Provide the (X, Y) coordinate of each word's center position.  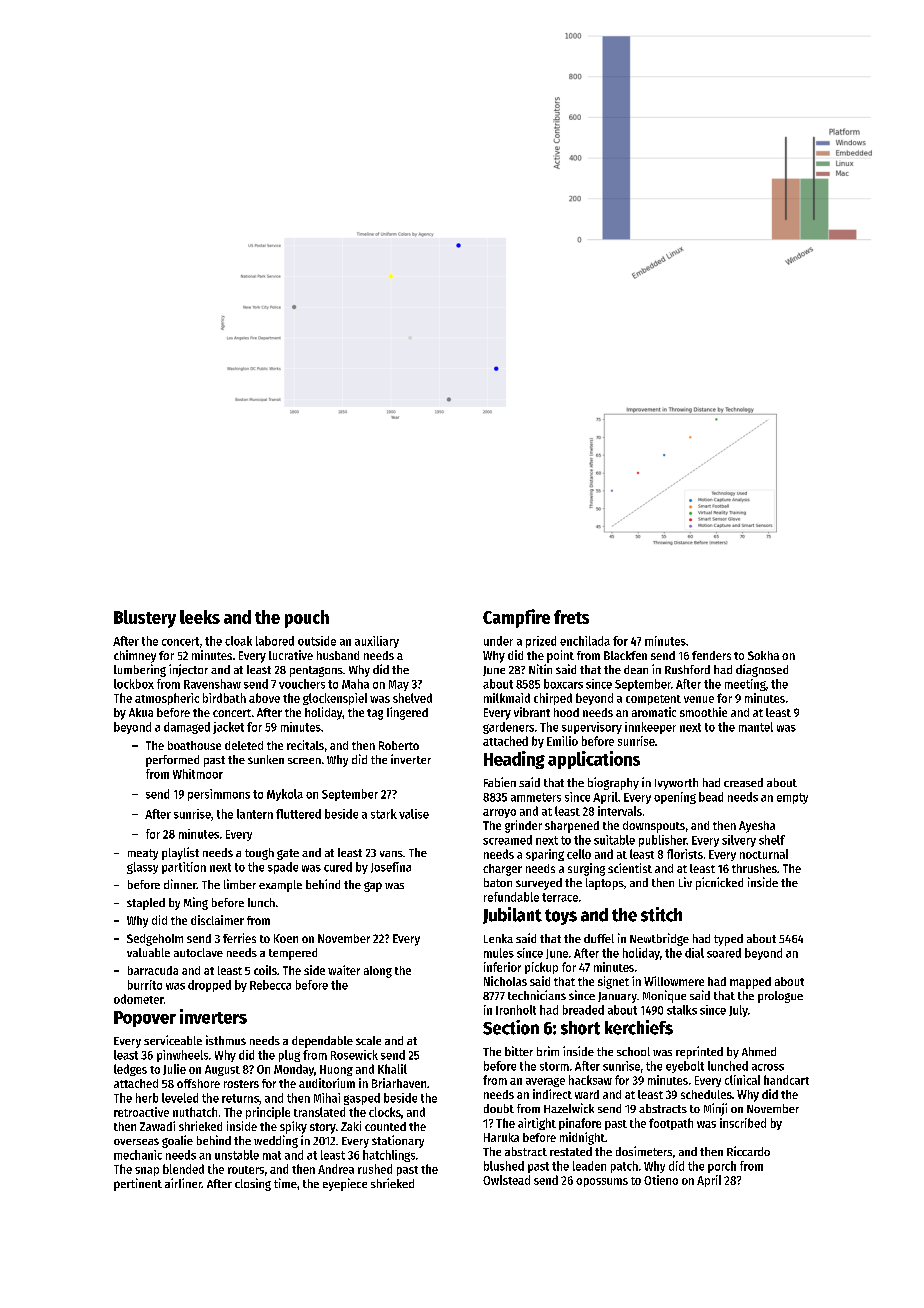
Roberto (399, 745)
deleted (244, 745)
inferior (502, 967)
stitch (661, 914)
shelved (412, 698)
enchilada (585, 641)
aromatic (654, 712)
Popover (145, 1019)
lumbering (140, 670)
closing (253, 1184)
